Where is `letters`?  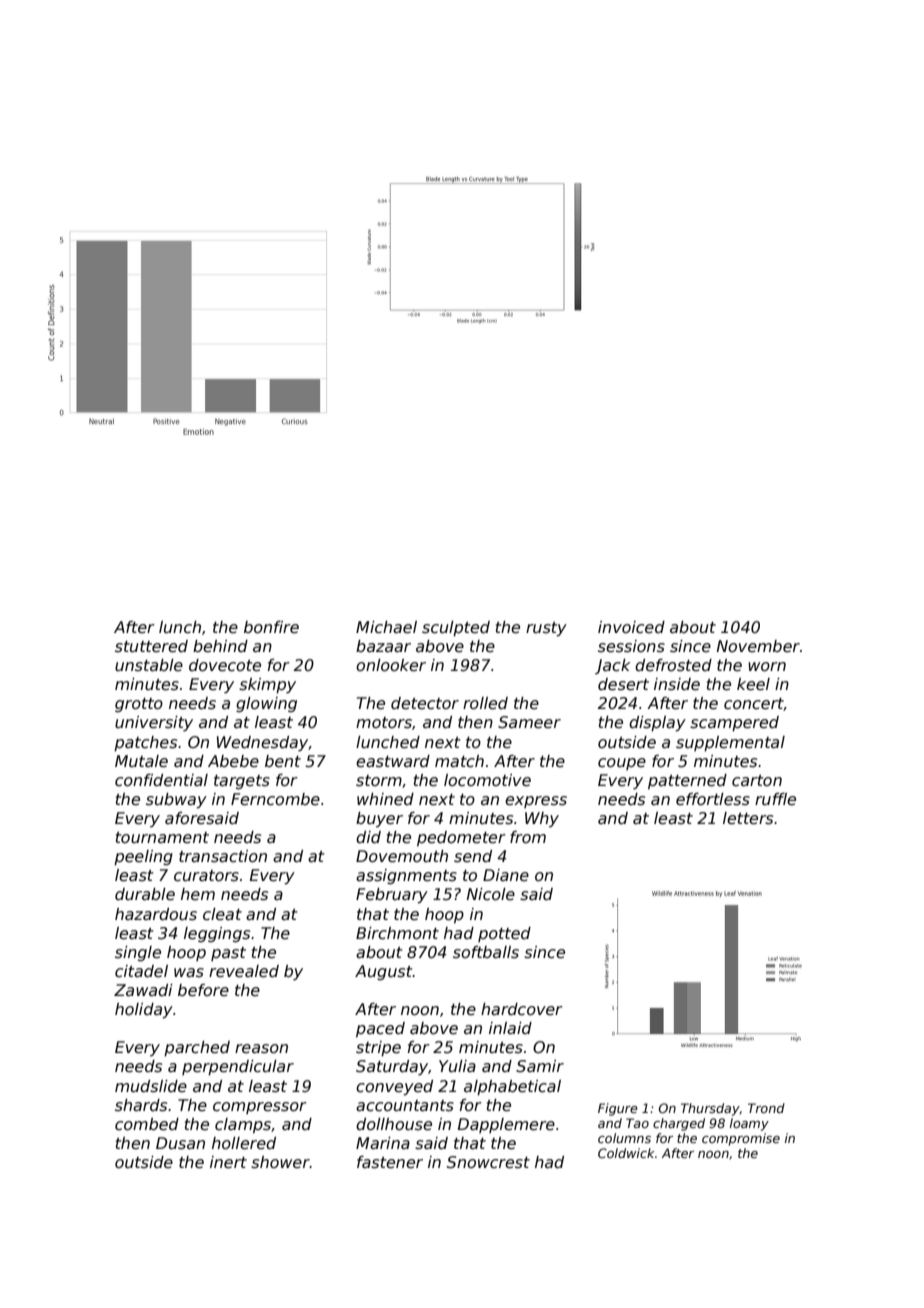
letters is located at coordinates (748, 818).
